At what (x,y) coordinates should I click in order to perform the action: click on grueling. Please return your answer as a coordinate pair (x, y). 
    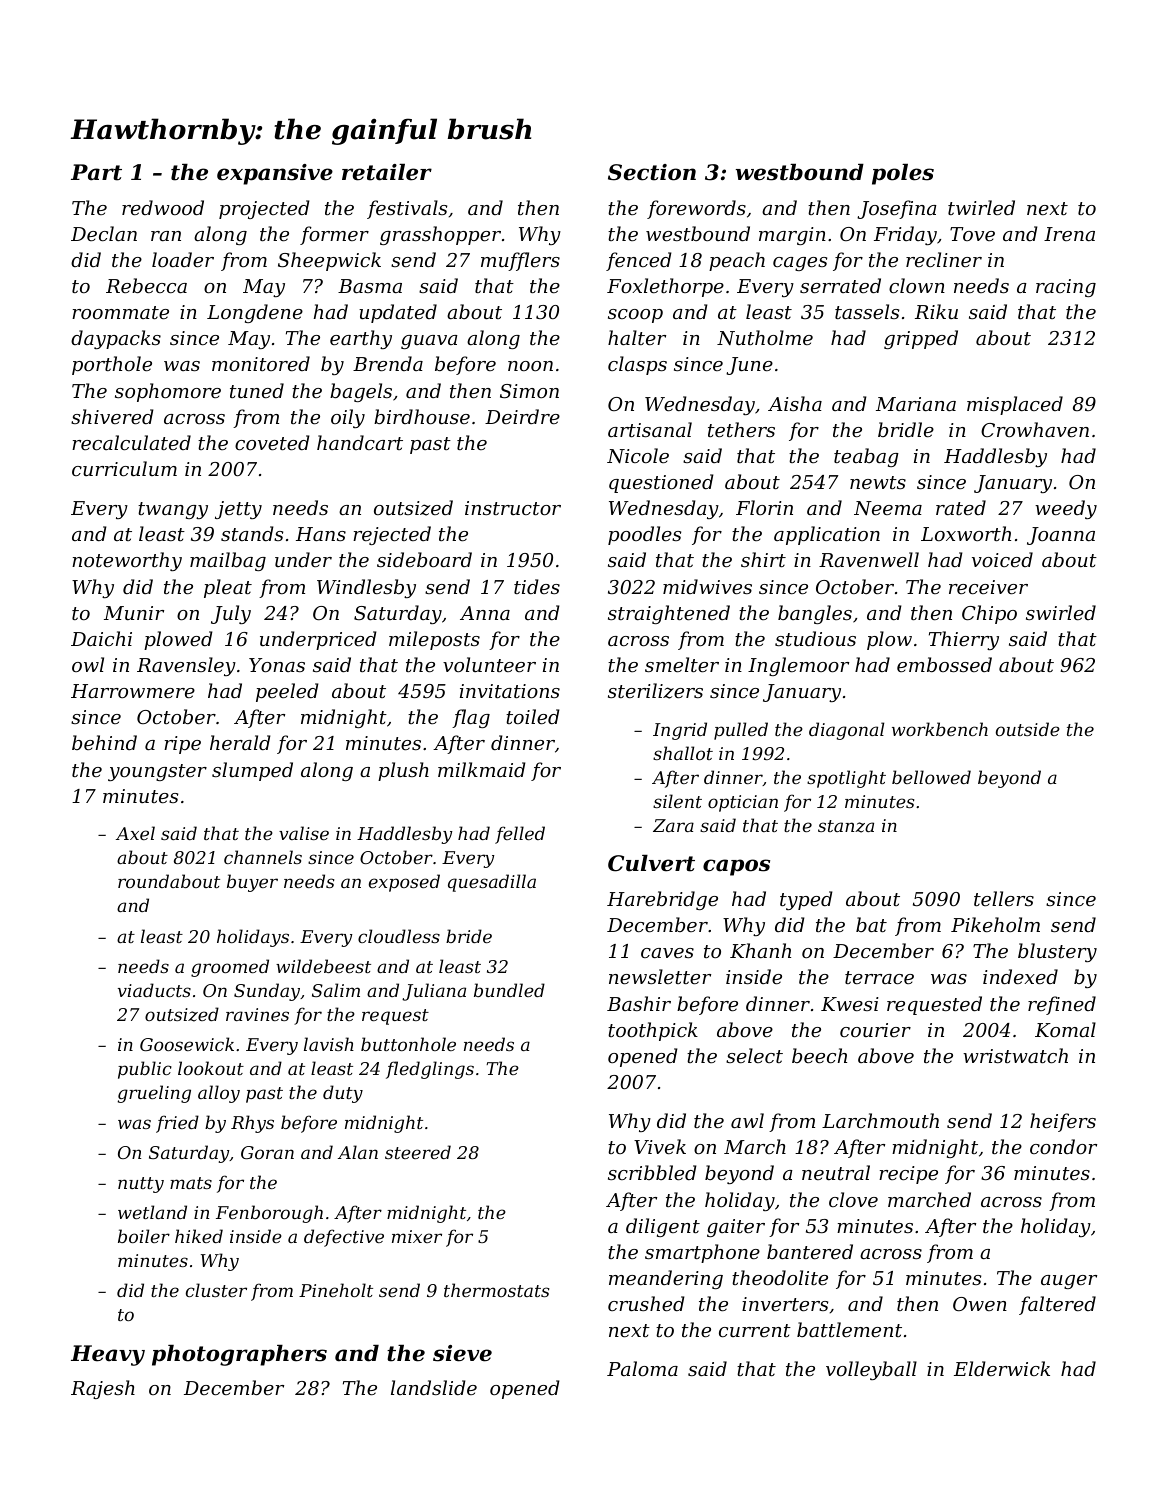
    Looking at the image, I should click on (154, 1094).
